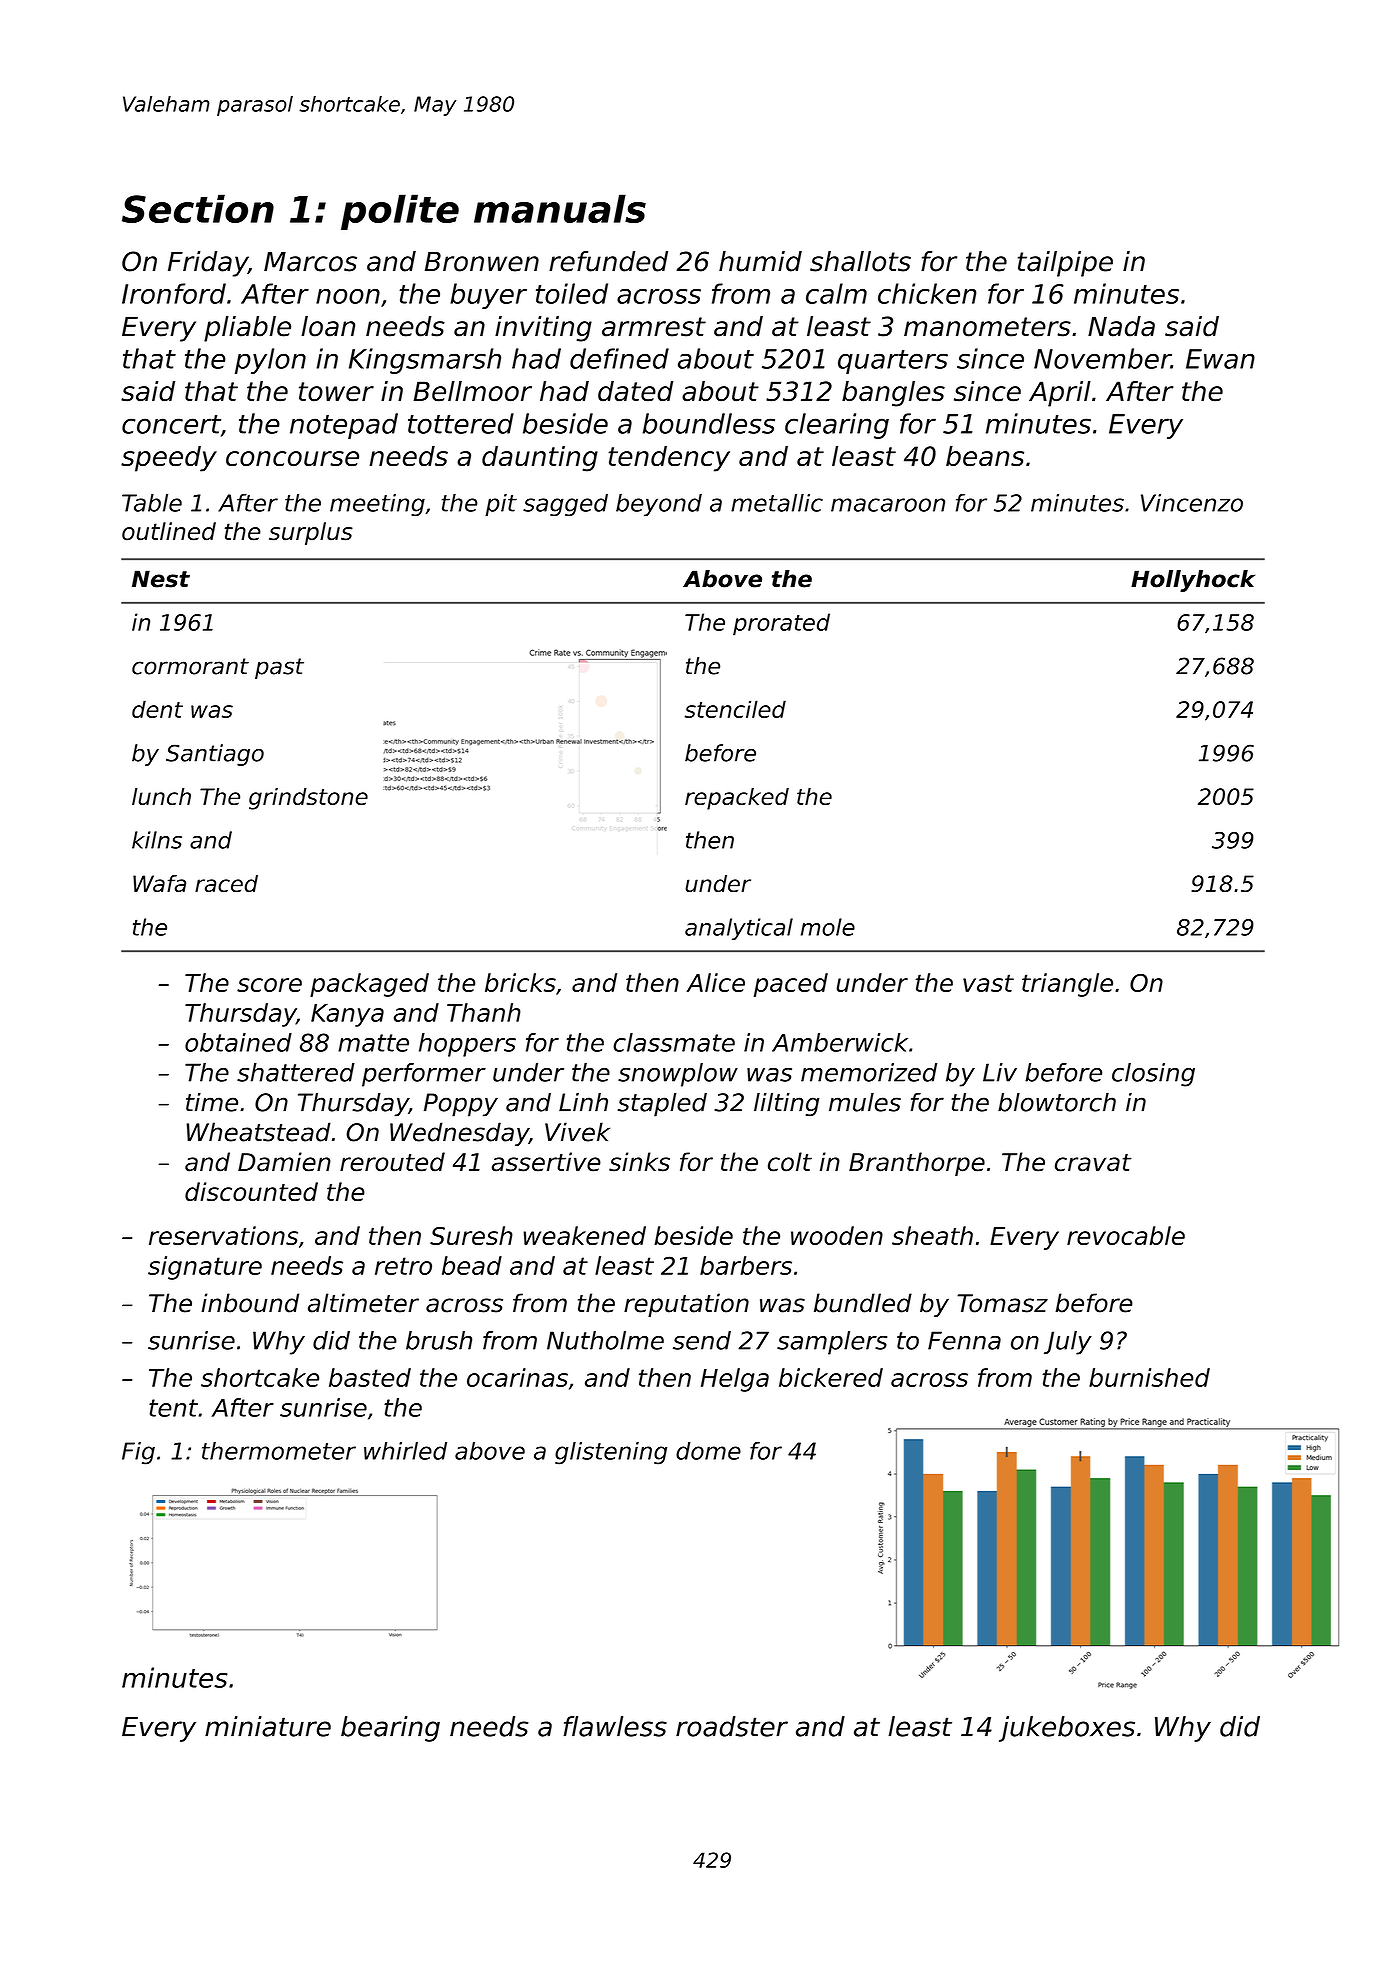 This screenshot has height=1969, width=1386. What do you see at coordinates (268, 1726) in the screenshot?
I see `miniature` at bounding box center [268, 1726].
